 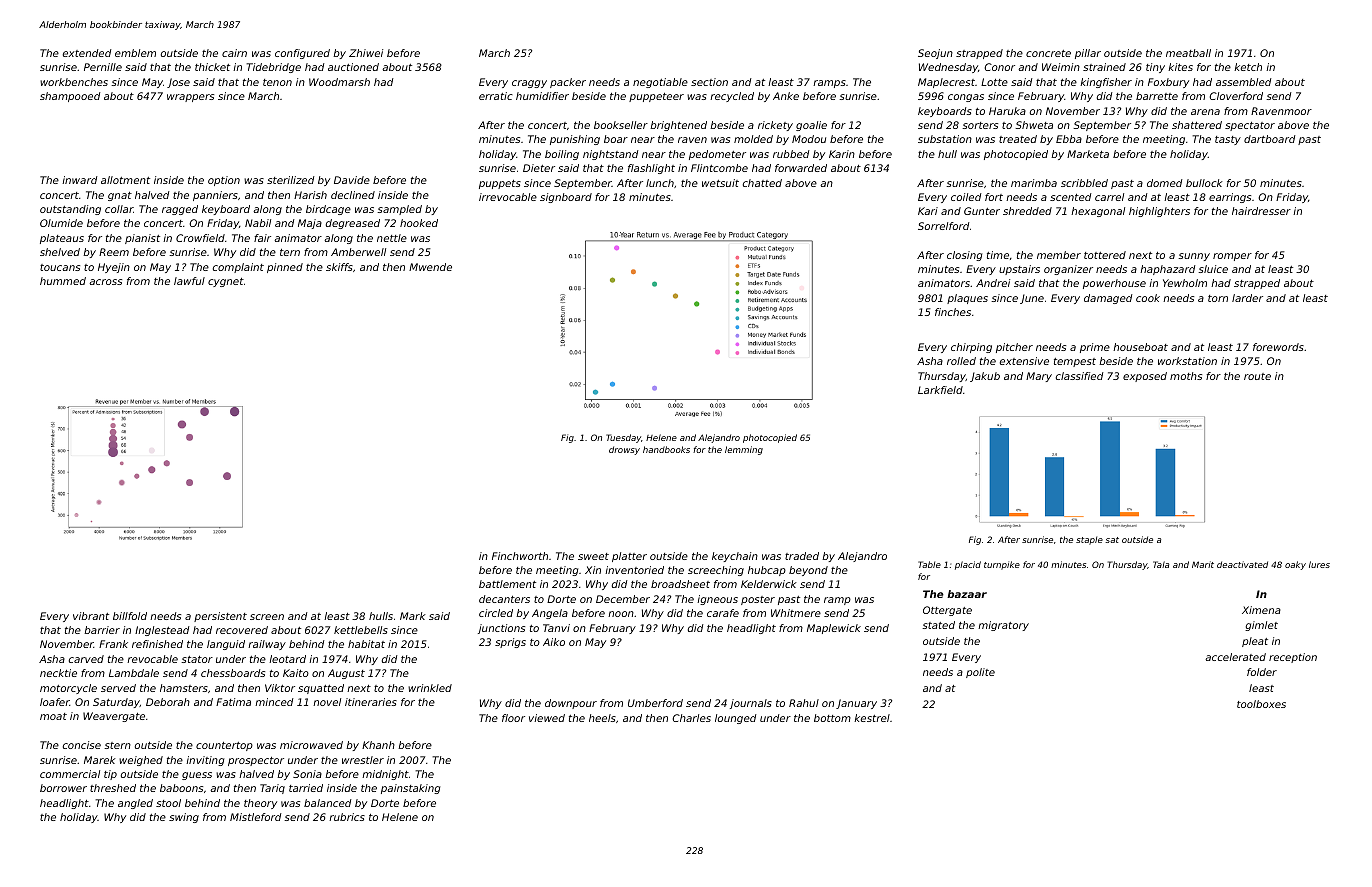 I want to click on rubrics, so click(x=347, y=817).
